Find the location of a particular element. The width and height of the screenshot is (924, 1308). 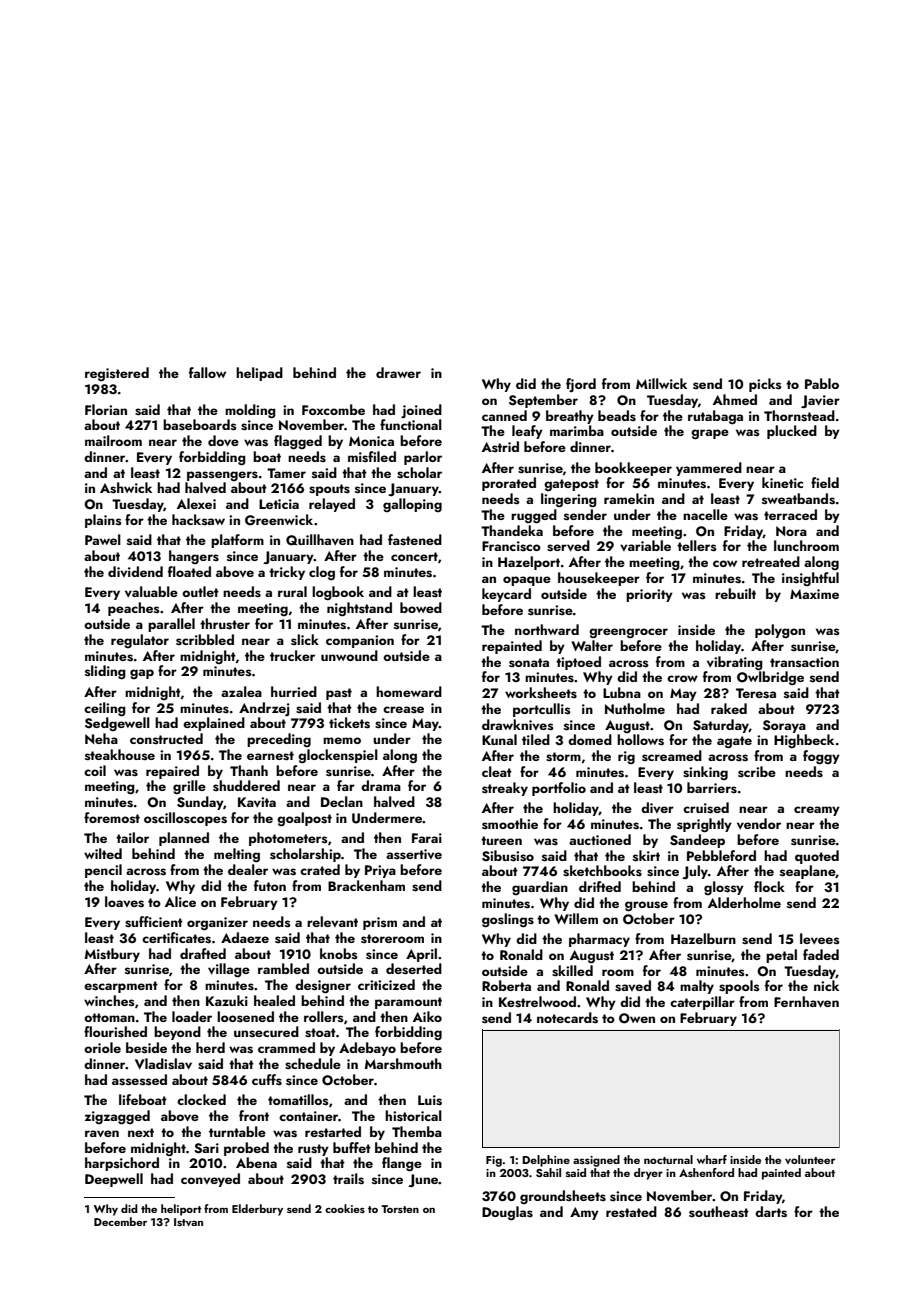

Istvan is located at coordinates (188, 1222).
